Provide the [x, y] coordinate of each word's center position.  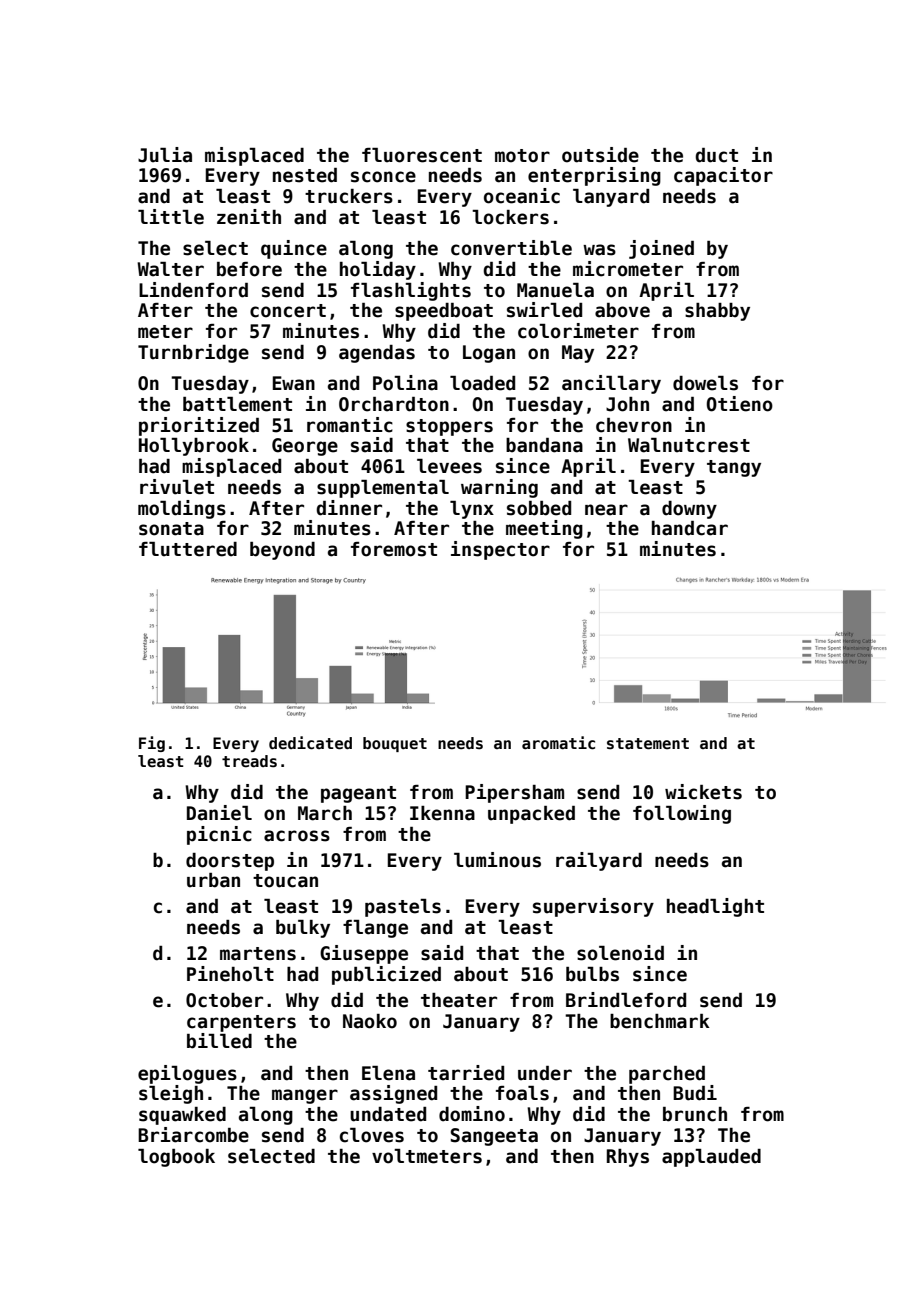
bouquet [395, 744]
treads [249, 761]
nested [305, 175]
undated [388, 1114]
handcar [690, 528]
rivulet [177, 487]
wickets [703, 792]
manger [305, 1096]
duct [716, 155]
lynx [472, 510]
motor [522, 156]
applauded [711, 1158]
